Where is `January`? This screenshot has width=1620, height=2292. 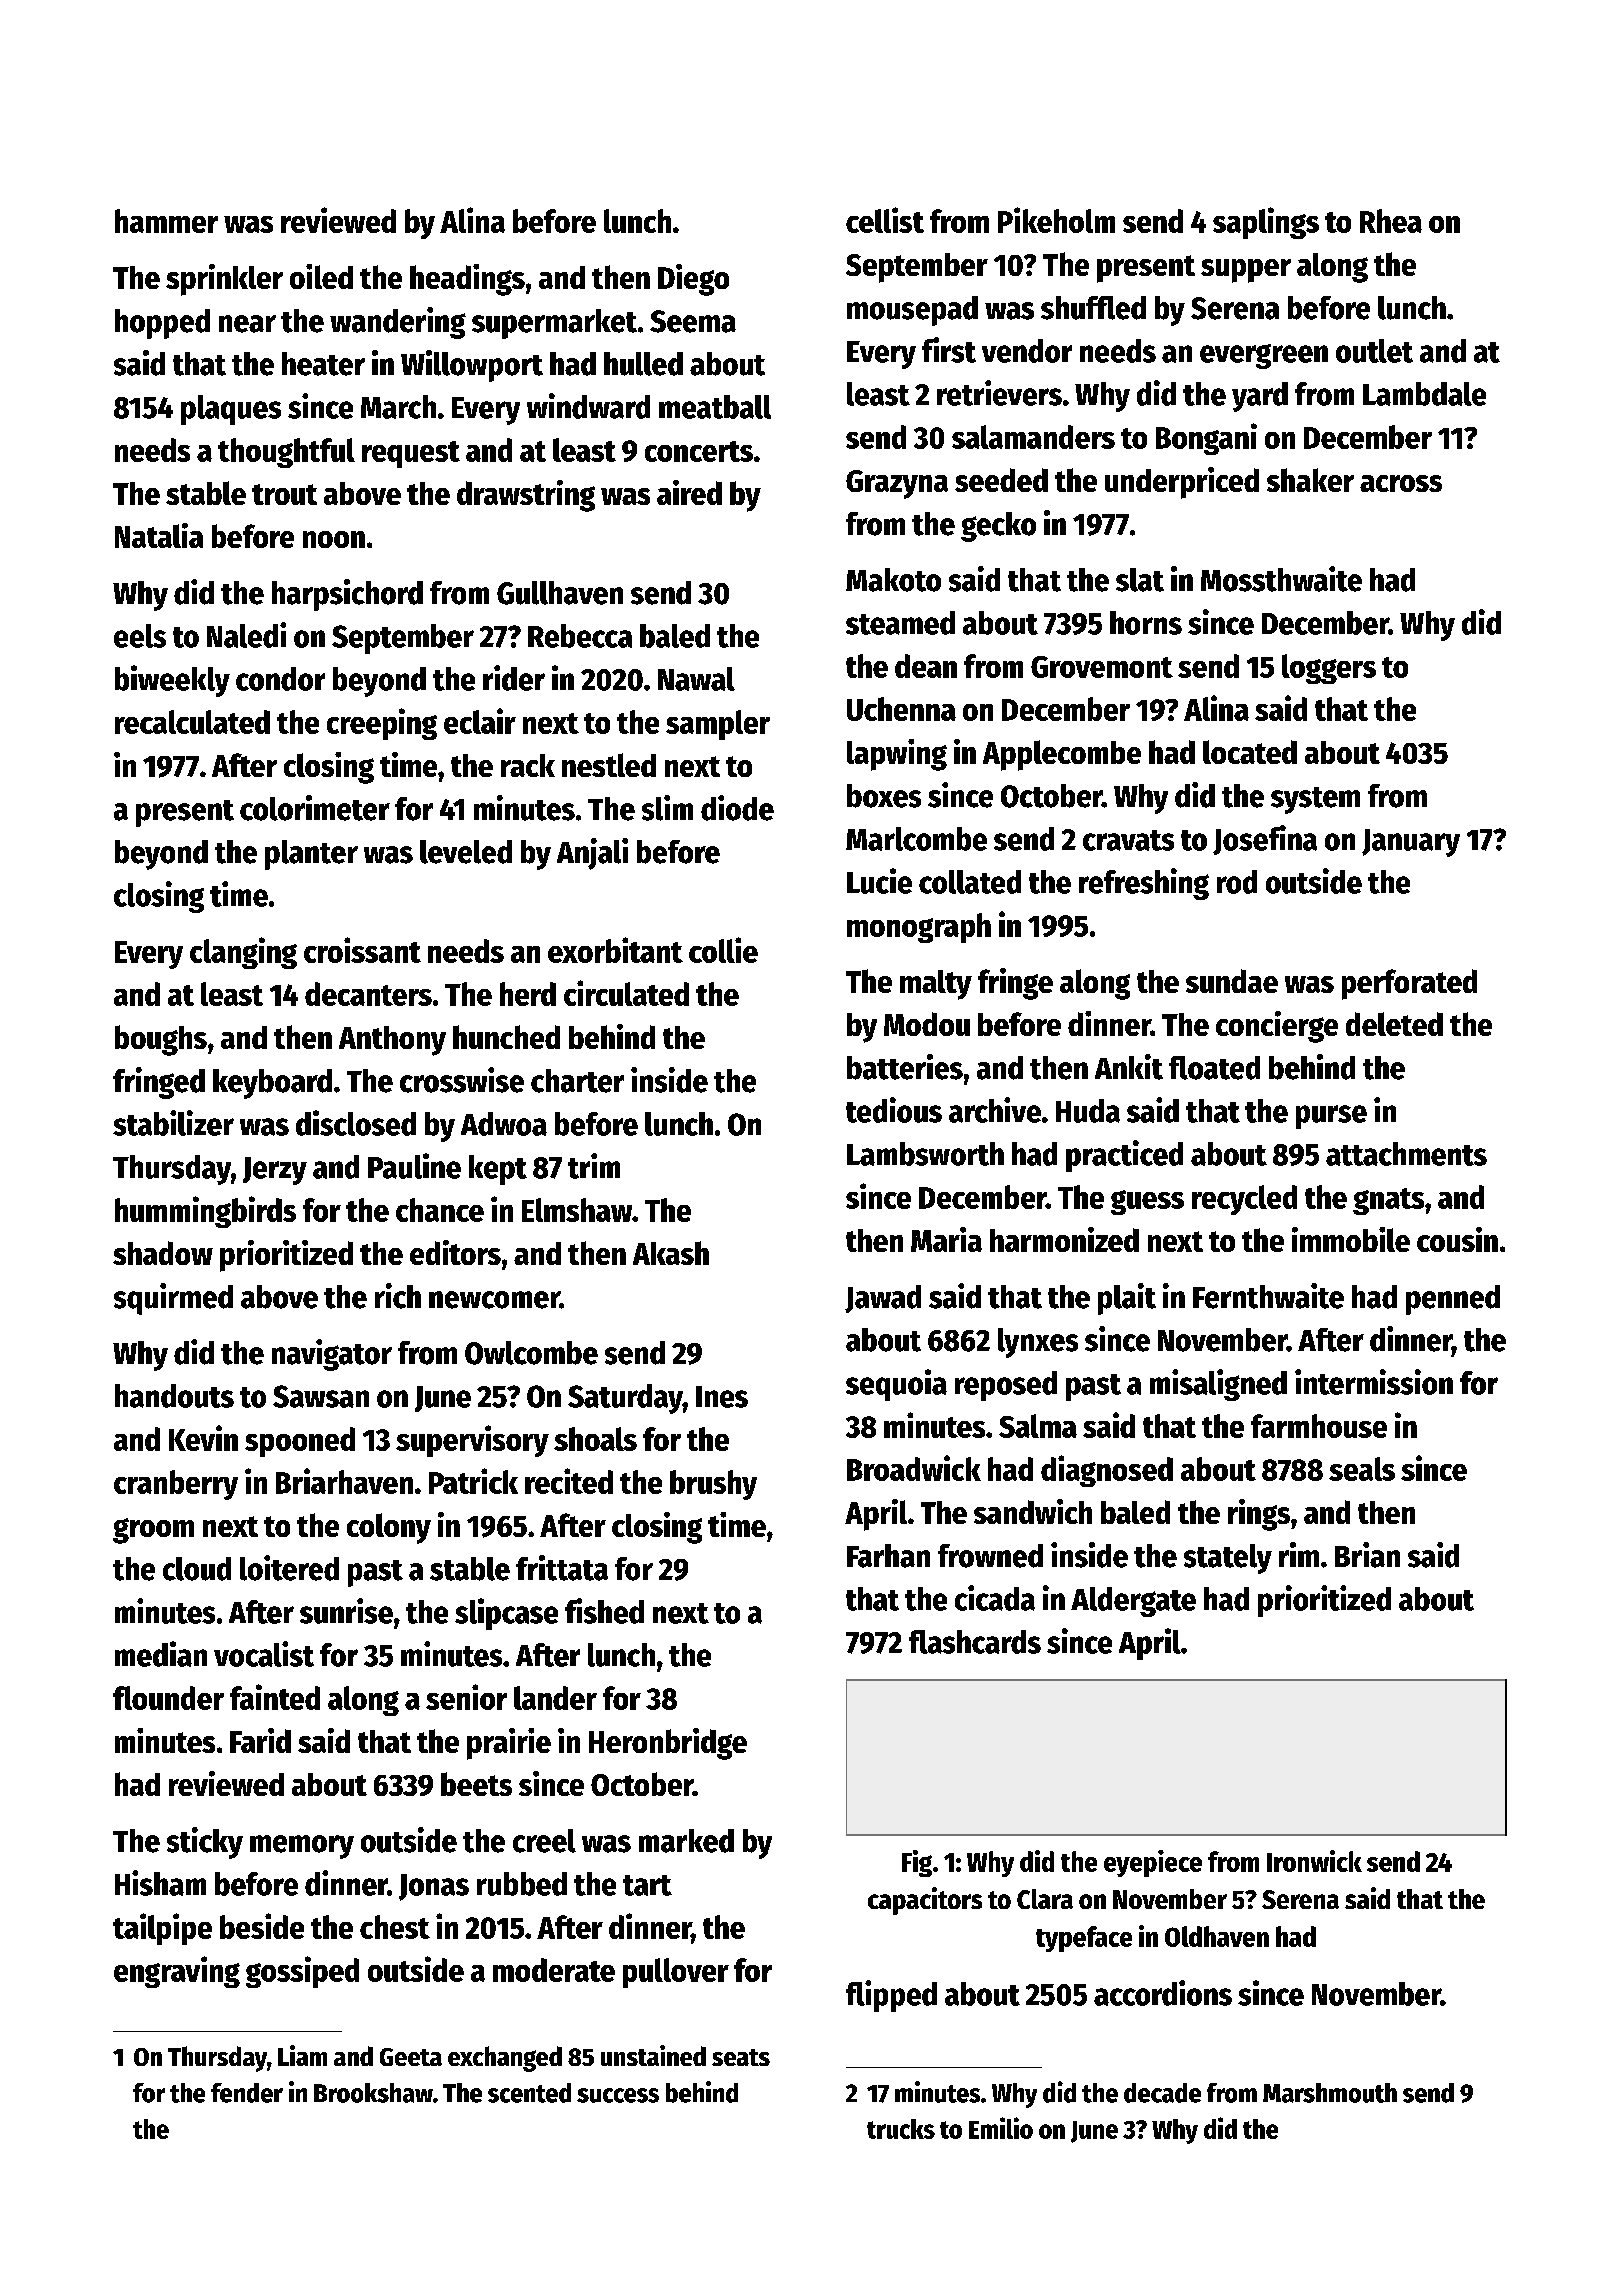 January is located at coordinates (1411, 843).
